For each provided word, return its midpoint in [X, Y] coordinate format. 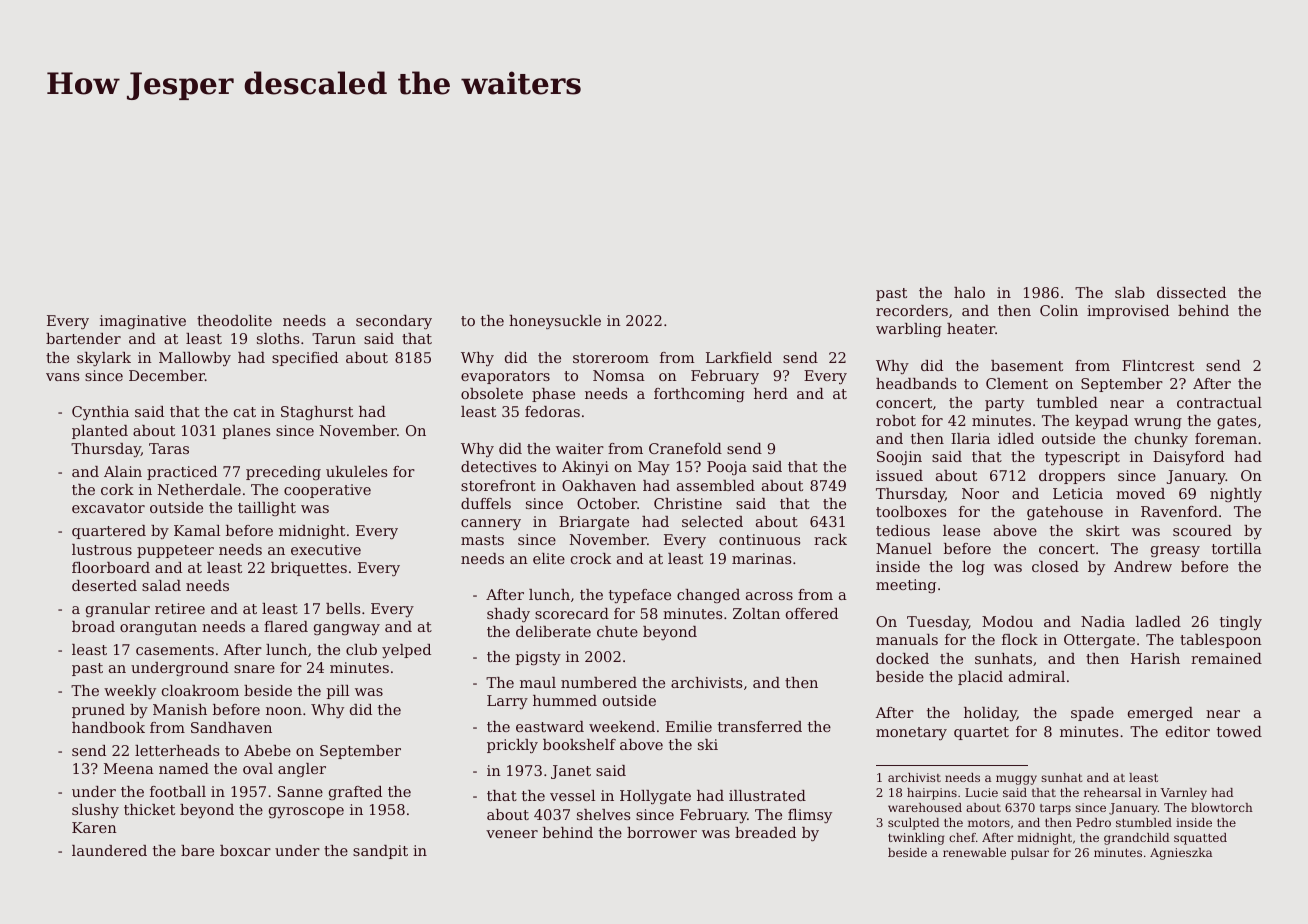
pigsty [538, 658]
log [973, 568]
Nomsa [619, 375]
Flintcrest [1158, 365]
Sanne [300, 791]
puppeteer [175, 551]
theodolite [234, 320]
